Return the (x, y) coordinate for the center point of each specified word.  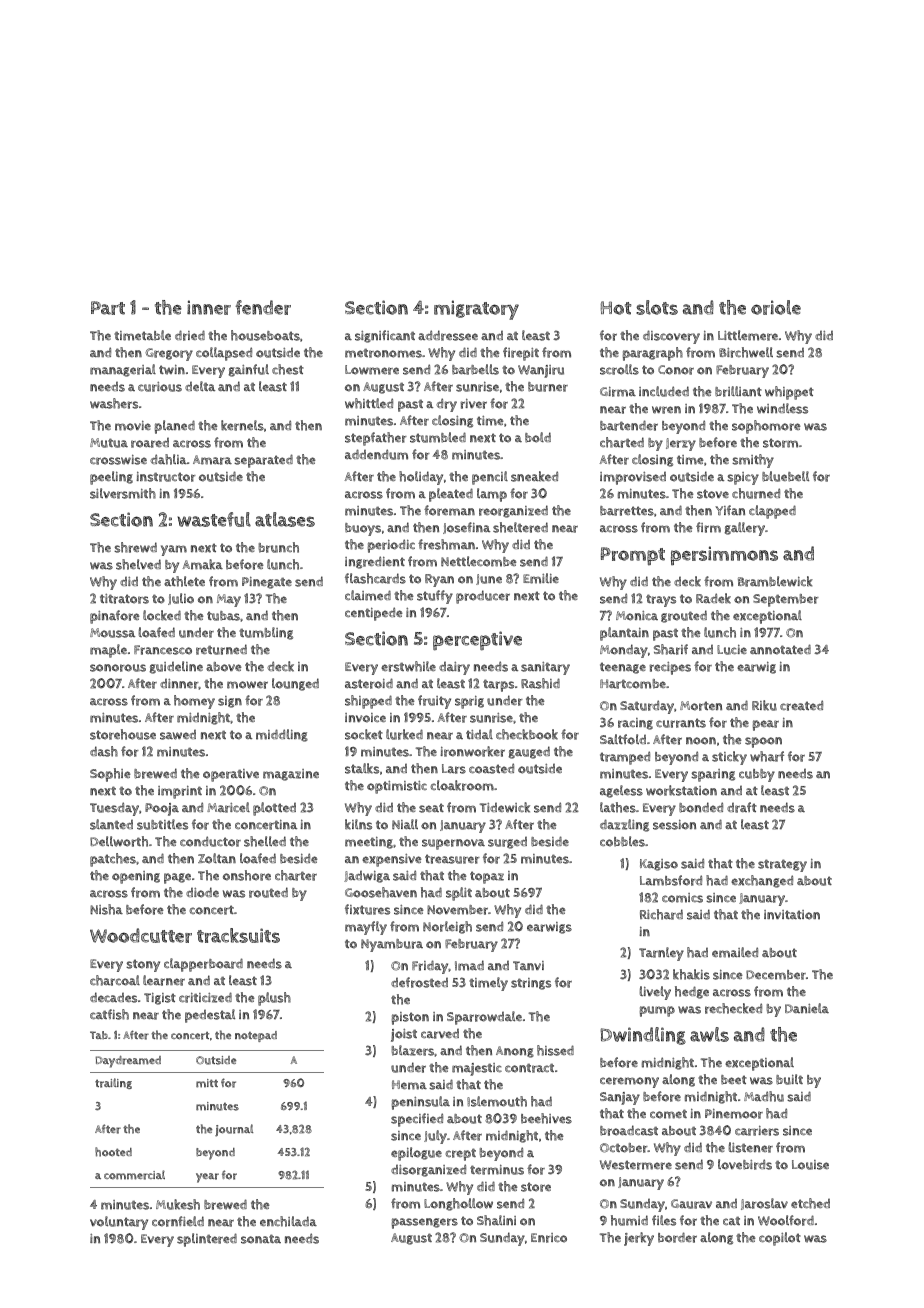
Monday (624, 651)
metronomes (383, 353)
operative (231, 775)
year (207, 1178)
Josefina (466, 528)
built (789, 1079)
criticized (205, 997)
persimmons (724, 555)
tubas (223, 616)
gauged (529, 752)
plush (274, 999)
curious (160, 387)
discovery (671, 337)
